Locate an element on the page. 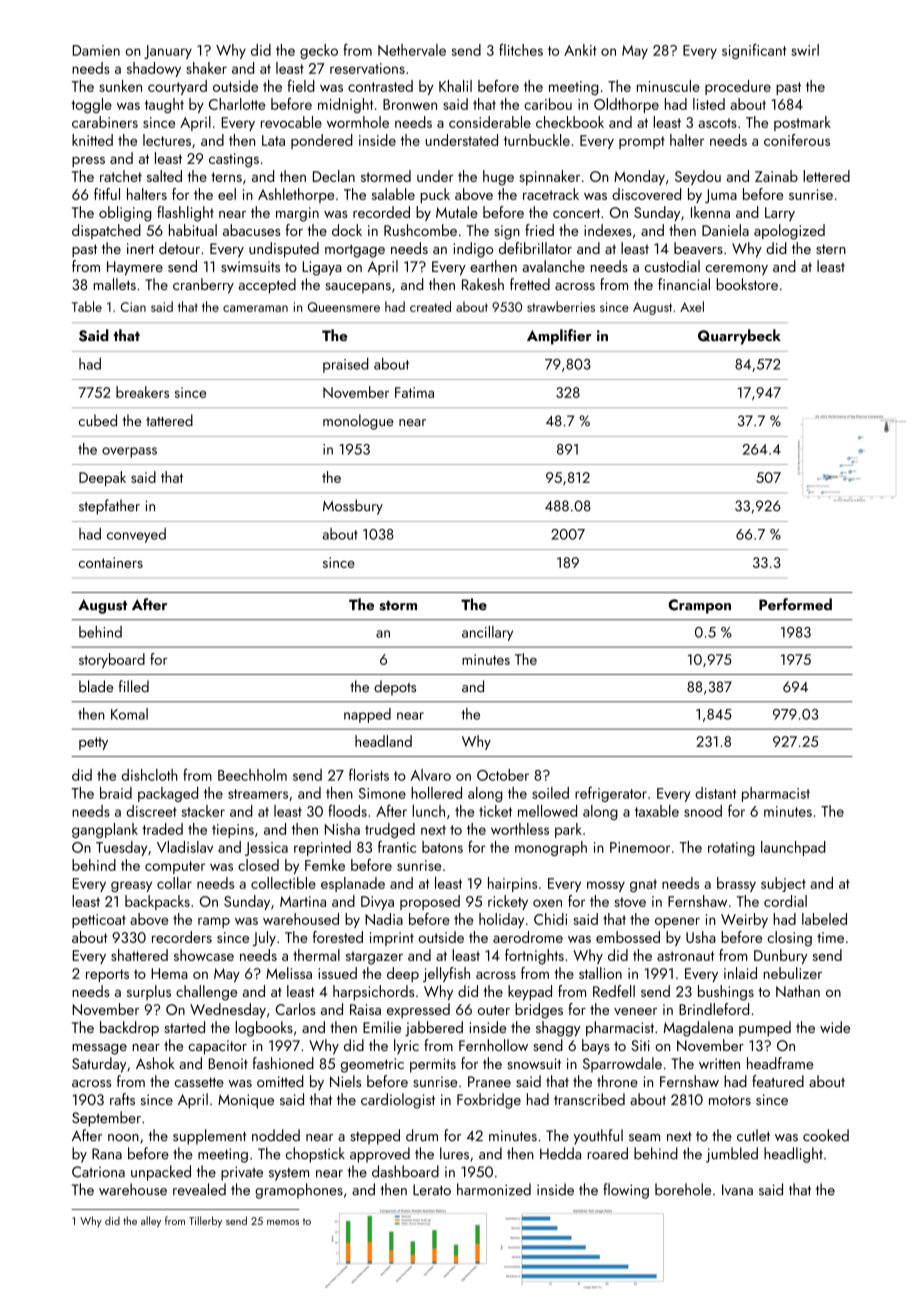  headland is located at coordinates (383, 741).
